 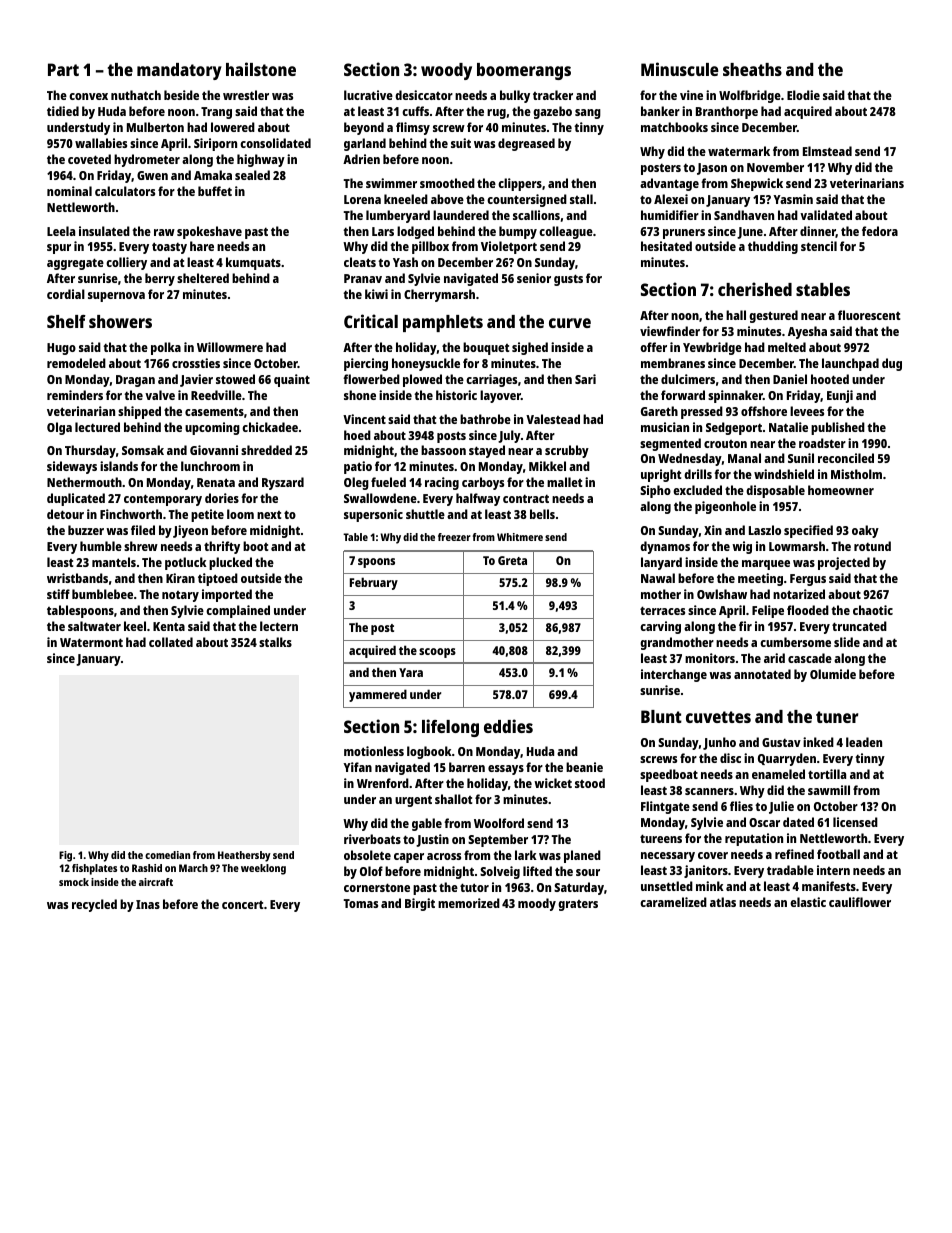 What do you see at coordinates (261, 69) in the screenshot?
I see `hailstone` at bounding box center [261, 69].
